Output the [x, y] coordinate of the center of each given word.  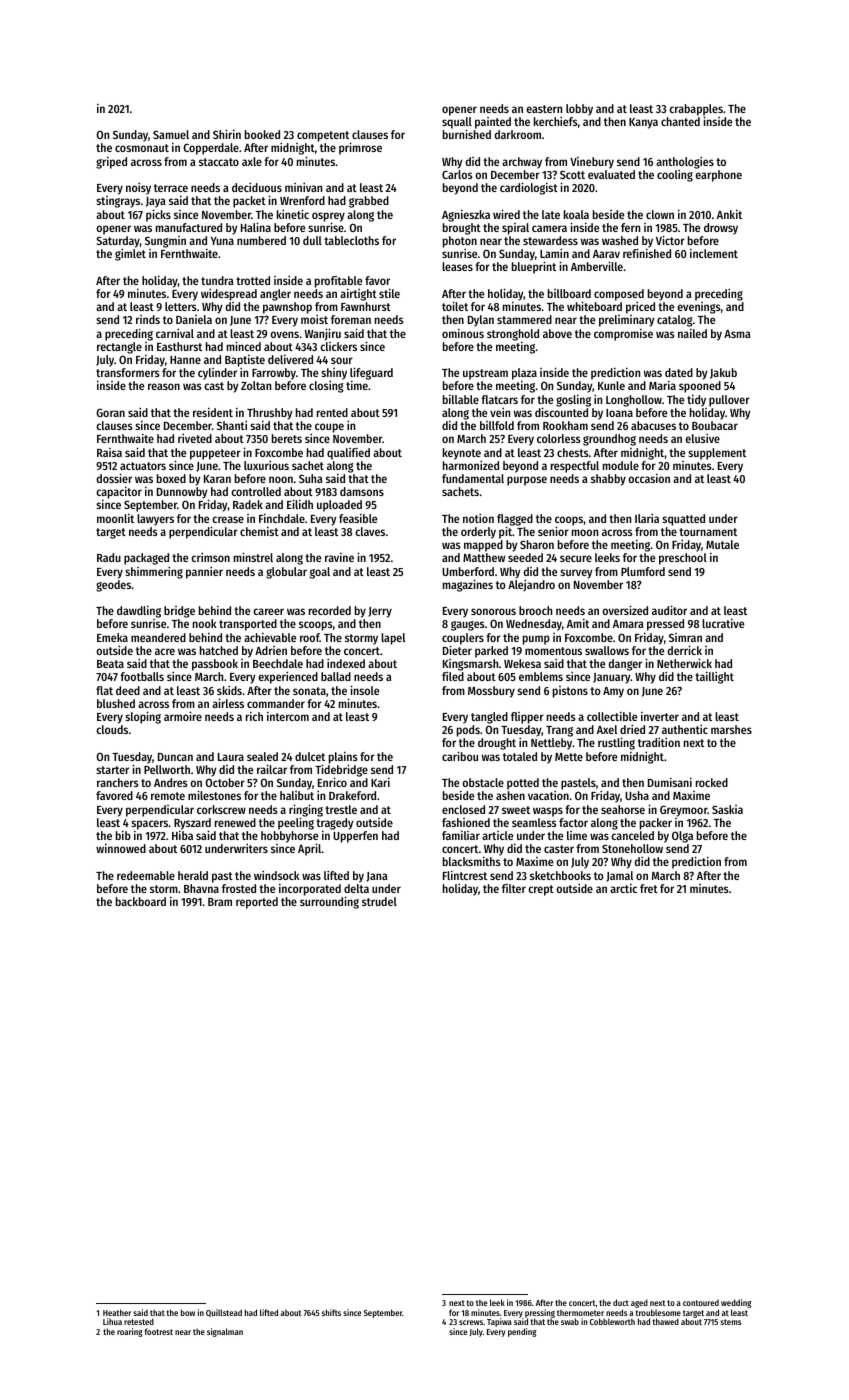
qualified [348, 453]
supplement [717, 454]
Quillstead [224, 1313]
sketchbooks [560, 875]
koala [576, 214]
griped [111, 162]
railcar [272, 769]
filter [514, 888]
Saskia [727, 809]
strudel [379, 901]
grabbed [369, 202]
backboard [141, 901]
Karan [217, 479]
